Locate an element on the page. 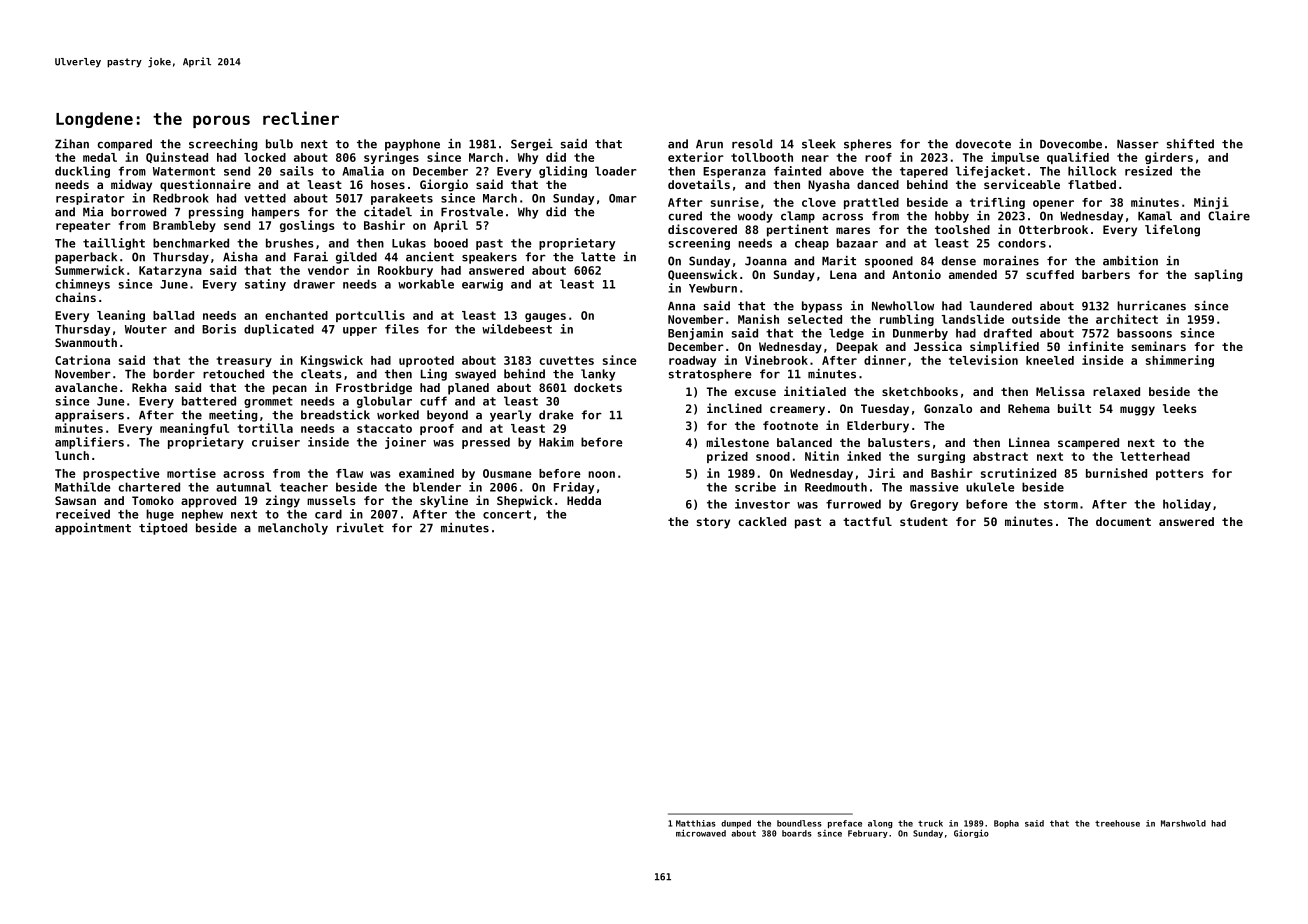 Image resolution: width=1308 pixels, height=924 pixels. Nasser is located at coordinates (1138, 144).
